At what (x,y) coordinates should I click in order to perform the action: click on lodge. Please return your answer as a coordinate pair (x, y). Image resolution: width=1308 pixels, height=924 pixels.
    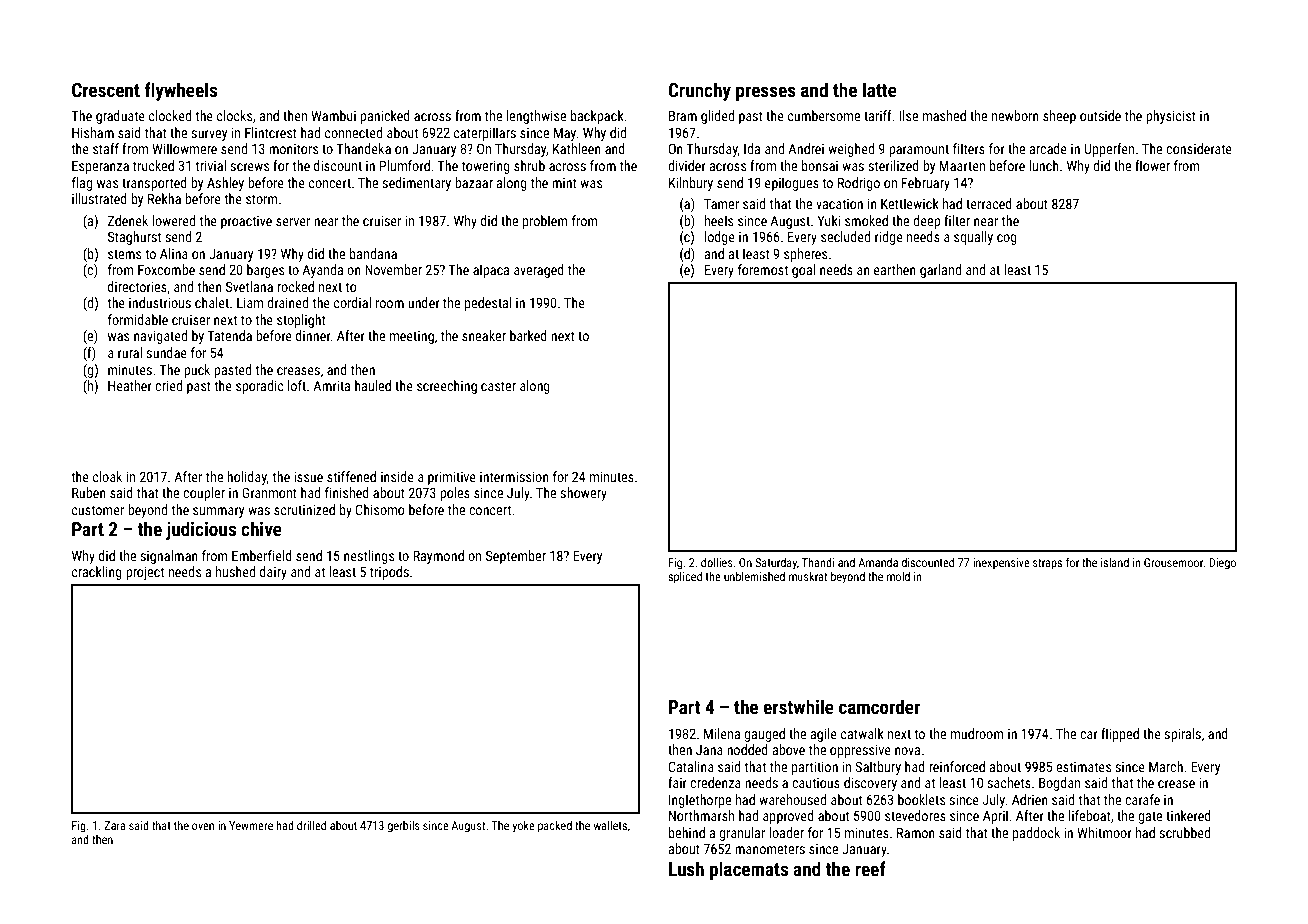
    Looking at the image, I should click on (720, 238).
